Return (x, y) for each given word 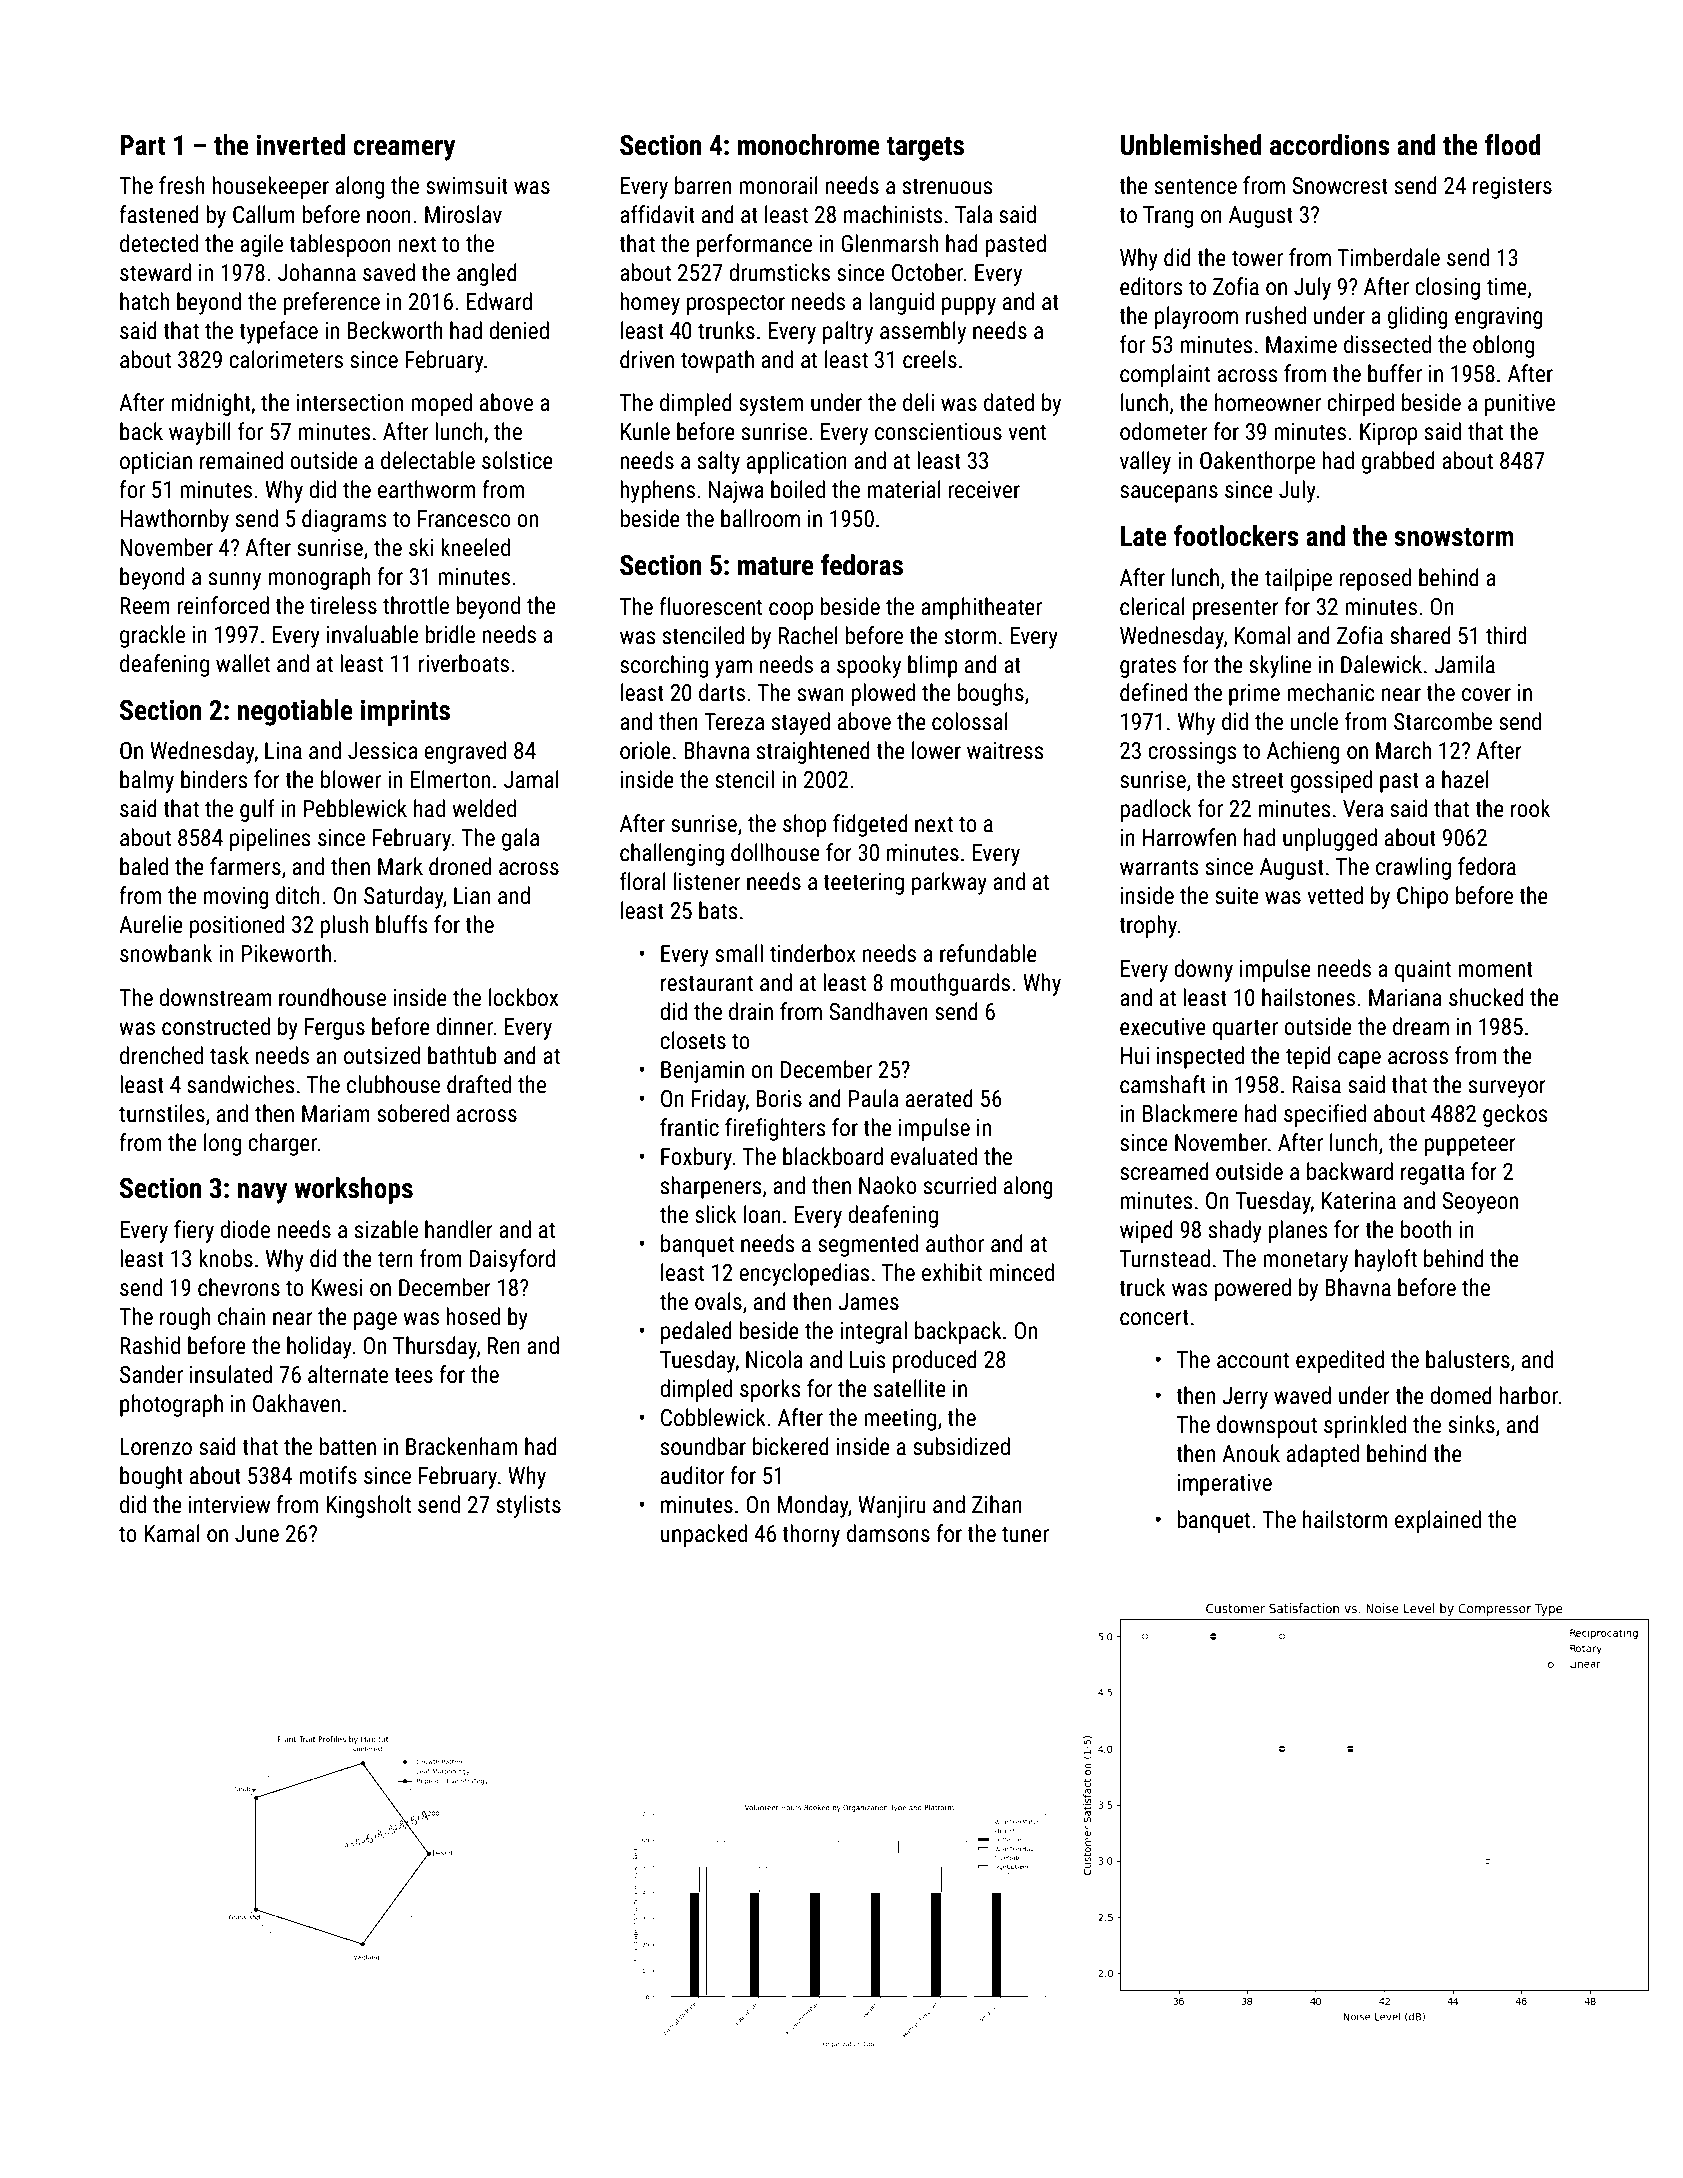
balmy (147, 781)
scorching (664, 666)
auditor (693, 1475)
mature (776, 566)
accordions (1330, 145)
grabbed (1398, 462)
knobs (226, 1258)
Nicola (774, 1359)
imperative (1225, 1485)
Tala (973, 214)
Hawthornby (174, 520)
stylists (528, 1506)
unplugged (1330, 839)
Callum (264, 214)
